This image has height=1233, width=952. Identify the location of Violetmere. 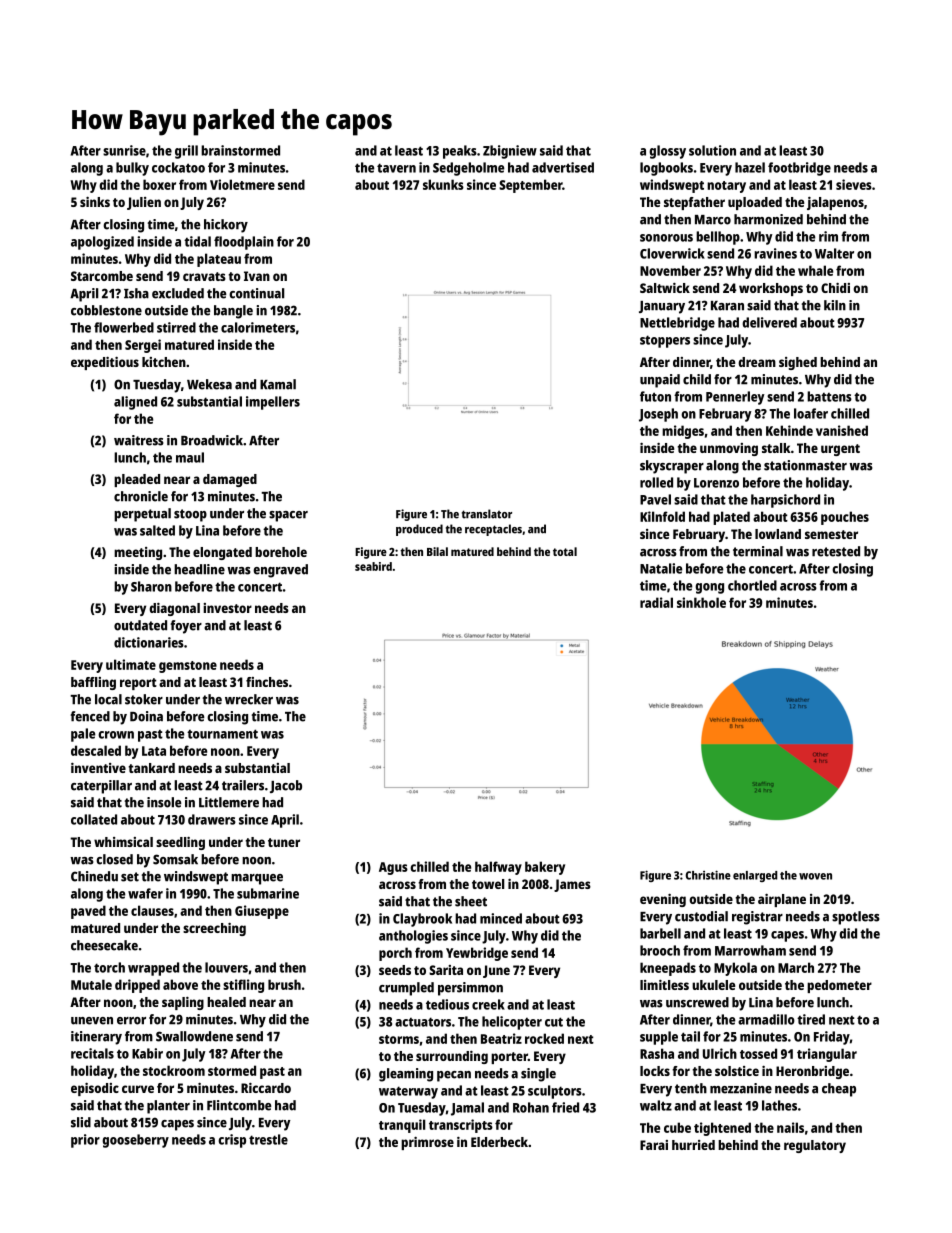
(242, 184).
